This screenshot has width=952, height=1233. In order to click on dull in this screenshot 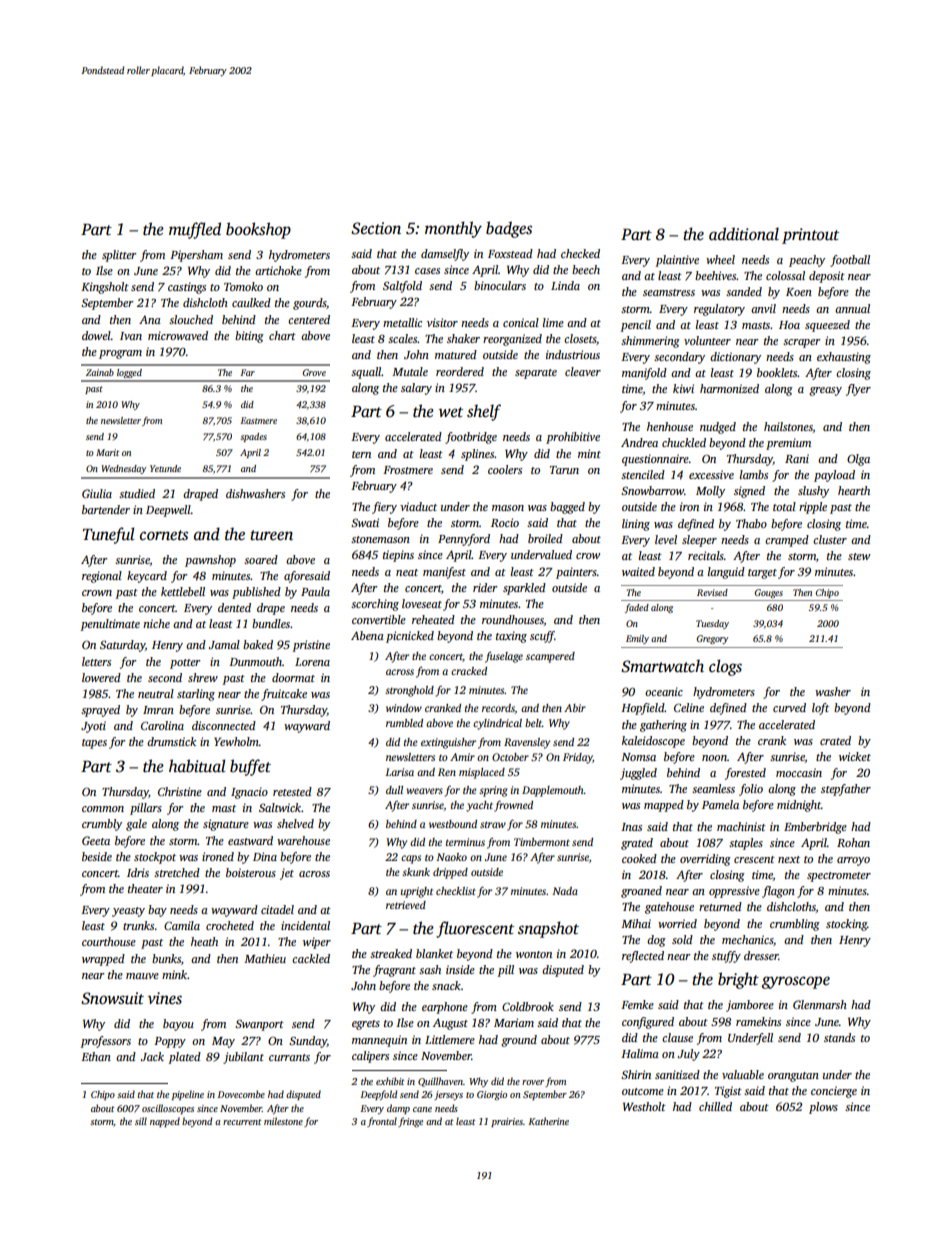, I will do `click(394, 790)`.
